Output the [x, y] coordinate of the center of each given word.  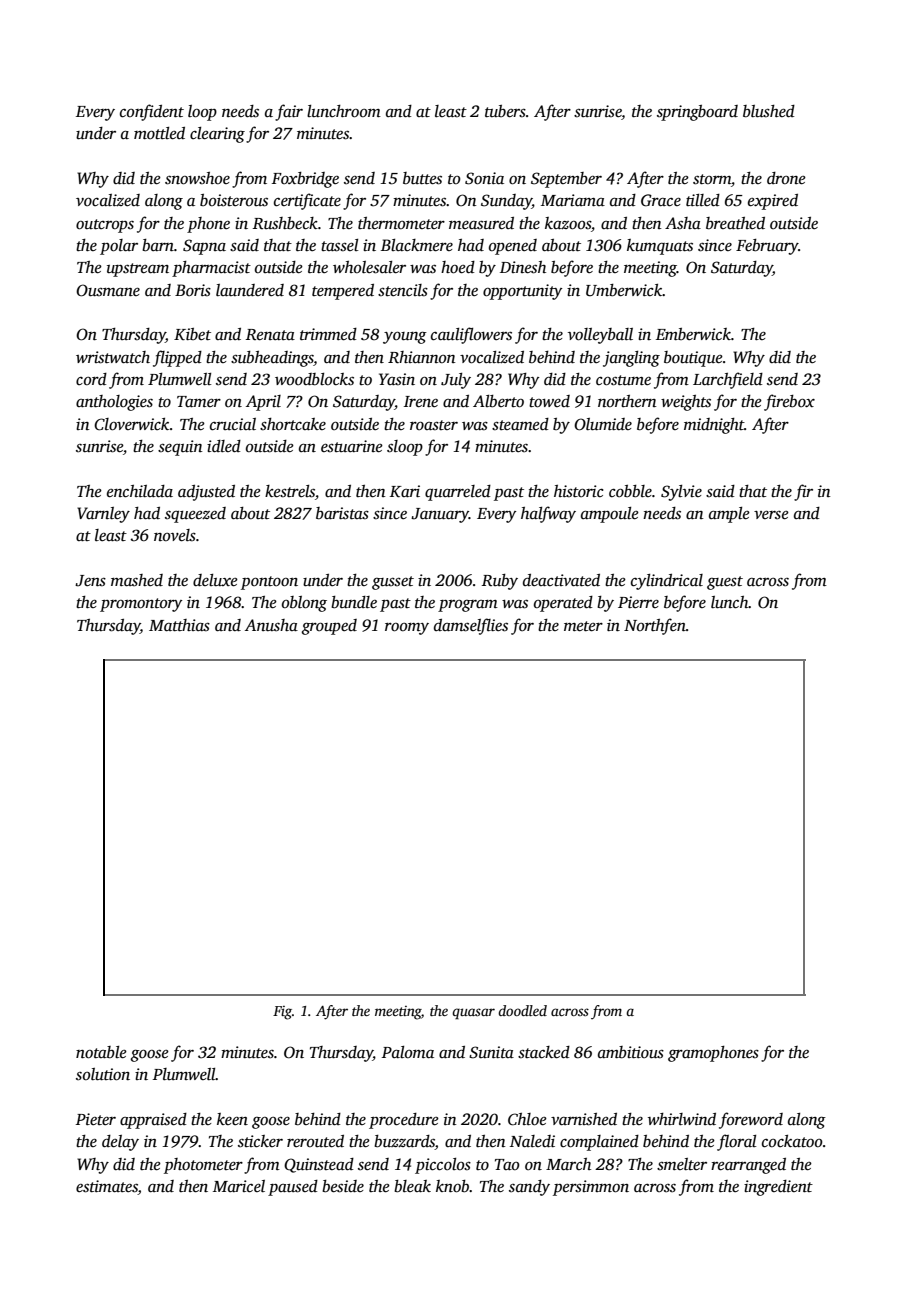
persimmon [591, 1188]
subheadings [272, 359]
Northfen [655, 626]
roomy [407, 629]
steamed [520, 424]
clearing [217, 135]
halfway [548, 514]
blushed [769, 111]
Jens [90, 581]
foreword [751, 1120]
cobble [630, 491]
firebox [789, 402]
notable [101, 1052]
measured [481, 223]
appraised [153, 1121]
